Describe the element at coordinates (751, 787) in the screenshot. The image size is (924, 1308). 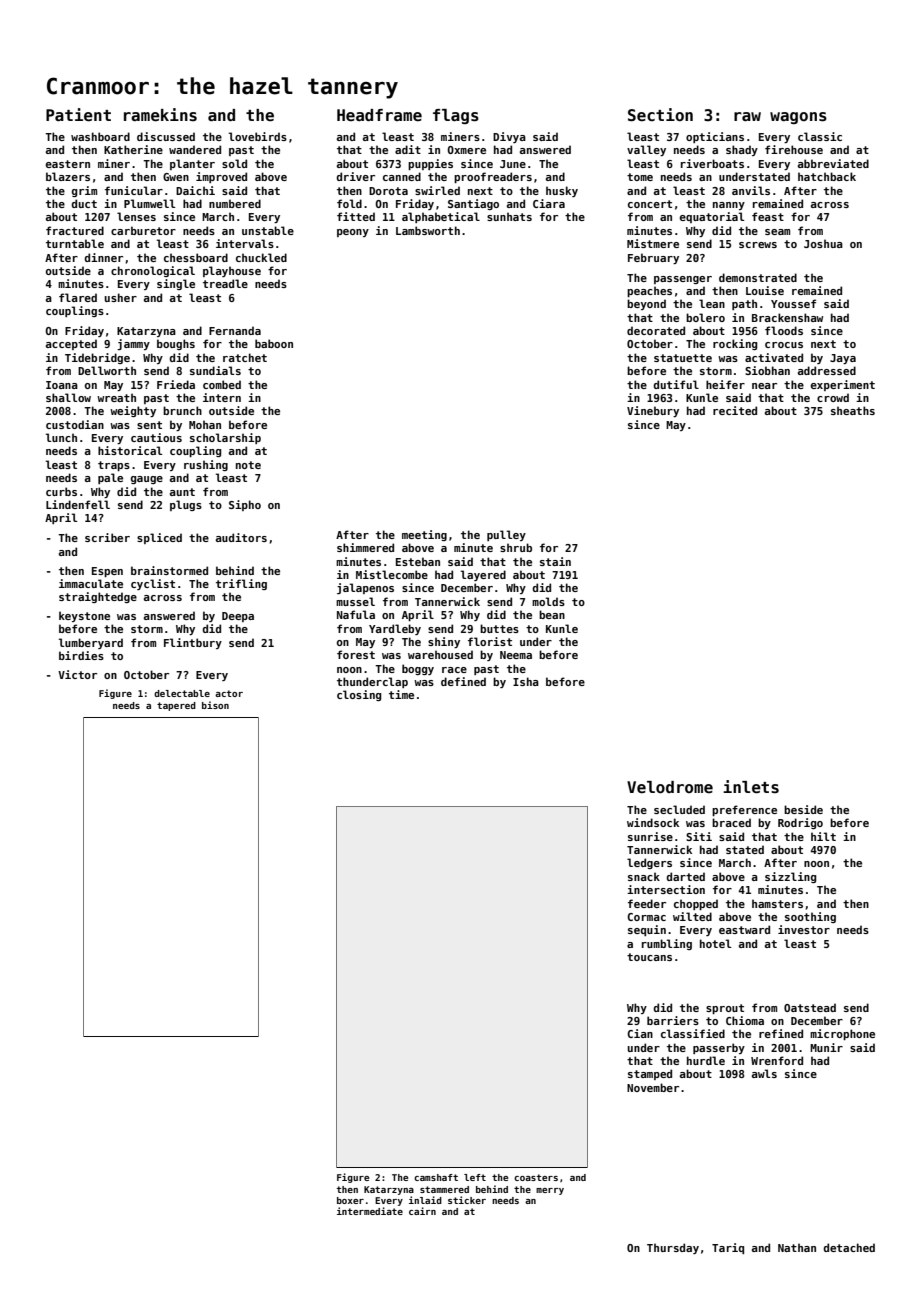
I see `inlets` at that location.
